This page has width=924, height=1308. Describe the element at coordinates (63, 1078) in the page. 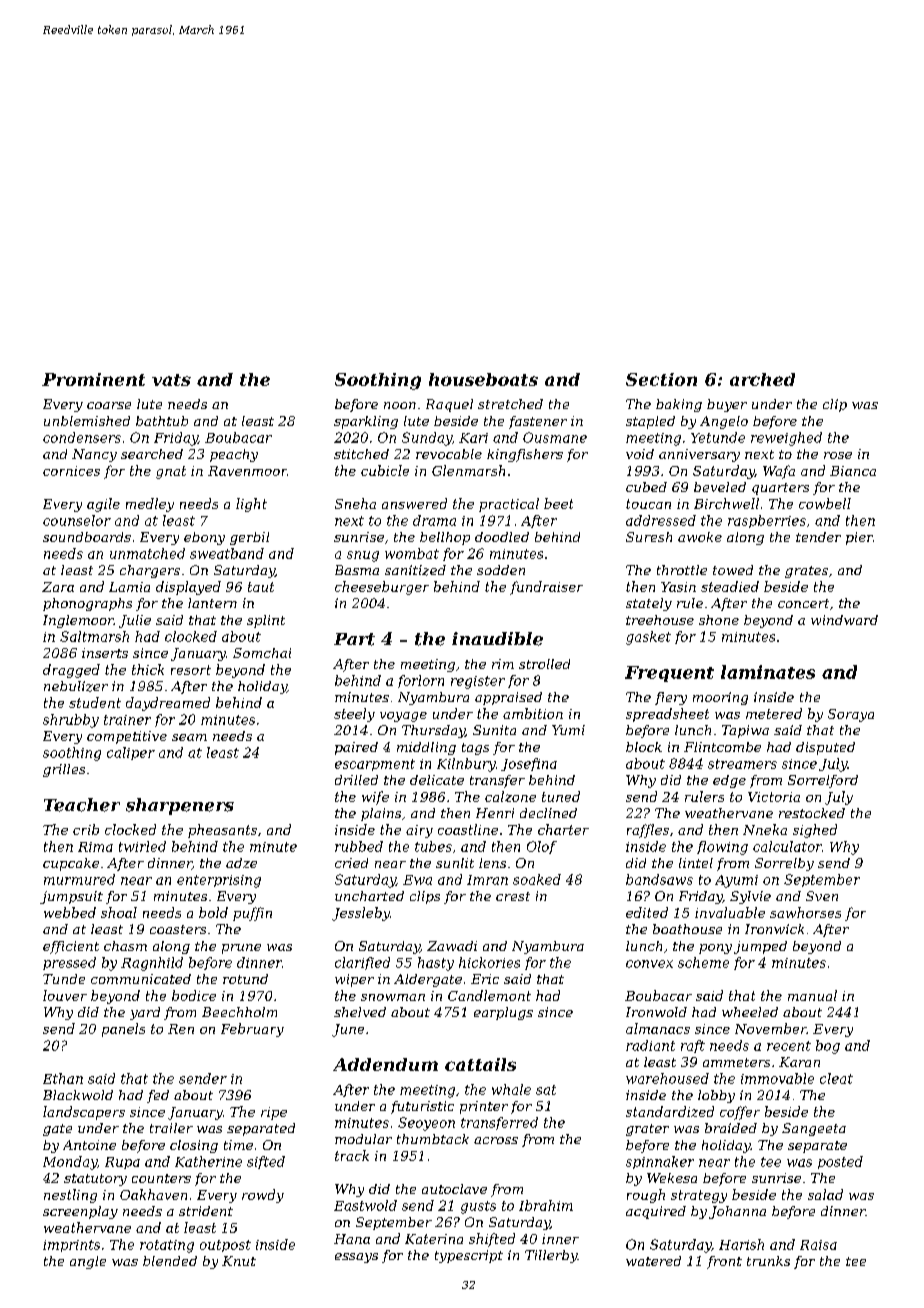

I see `Ethan` at that location.
